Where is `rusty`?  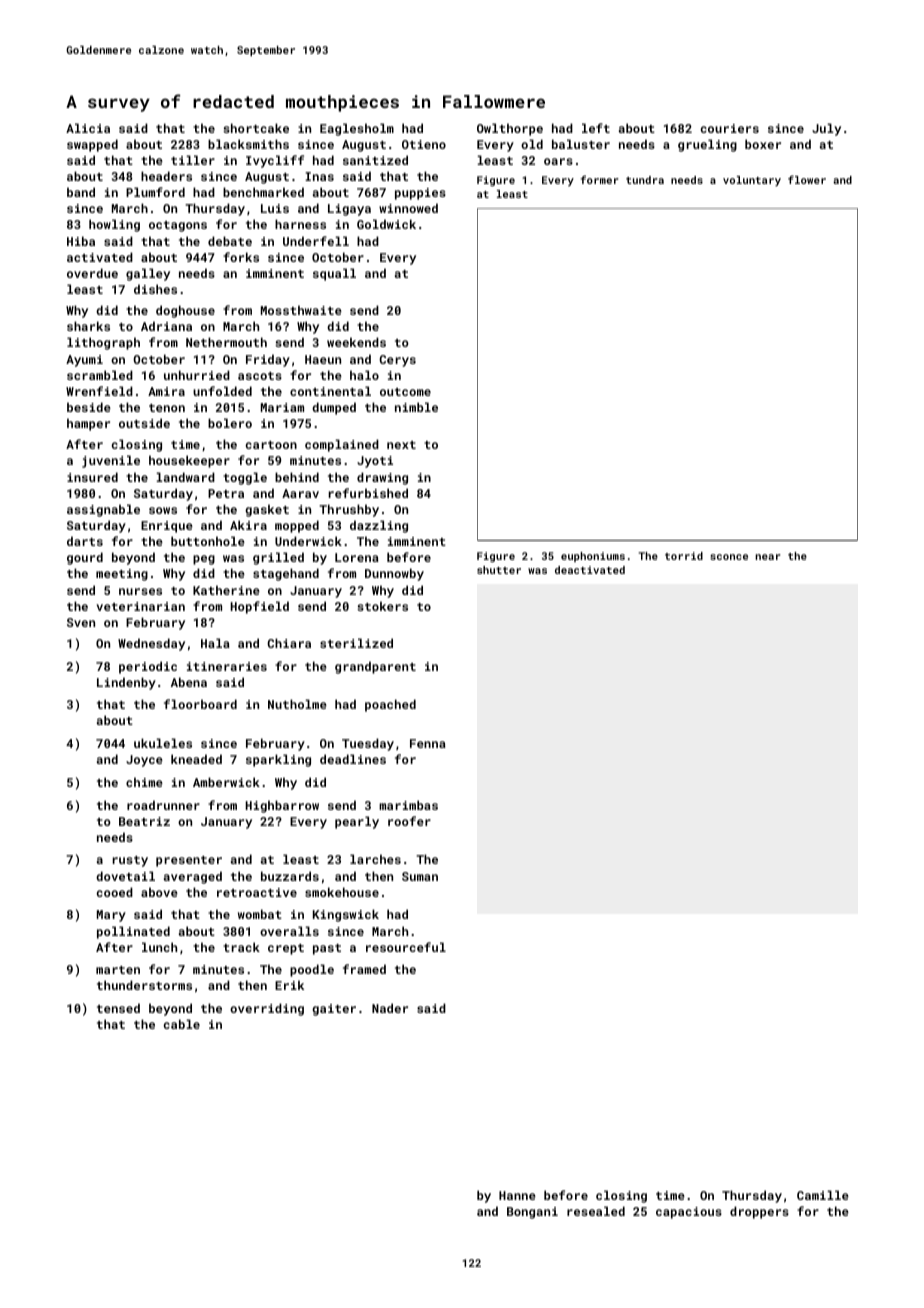
rusty is located at coordinates (130, 861).
